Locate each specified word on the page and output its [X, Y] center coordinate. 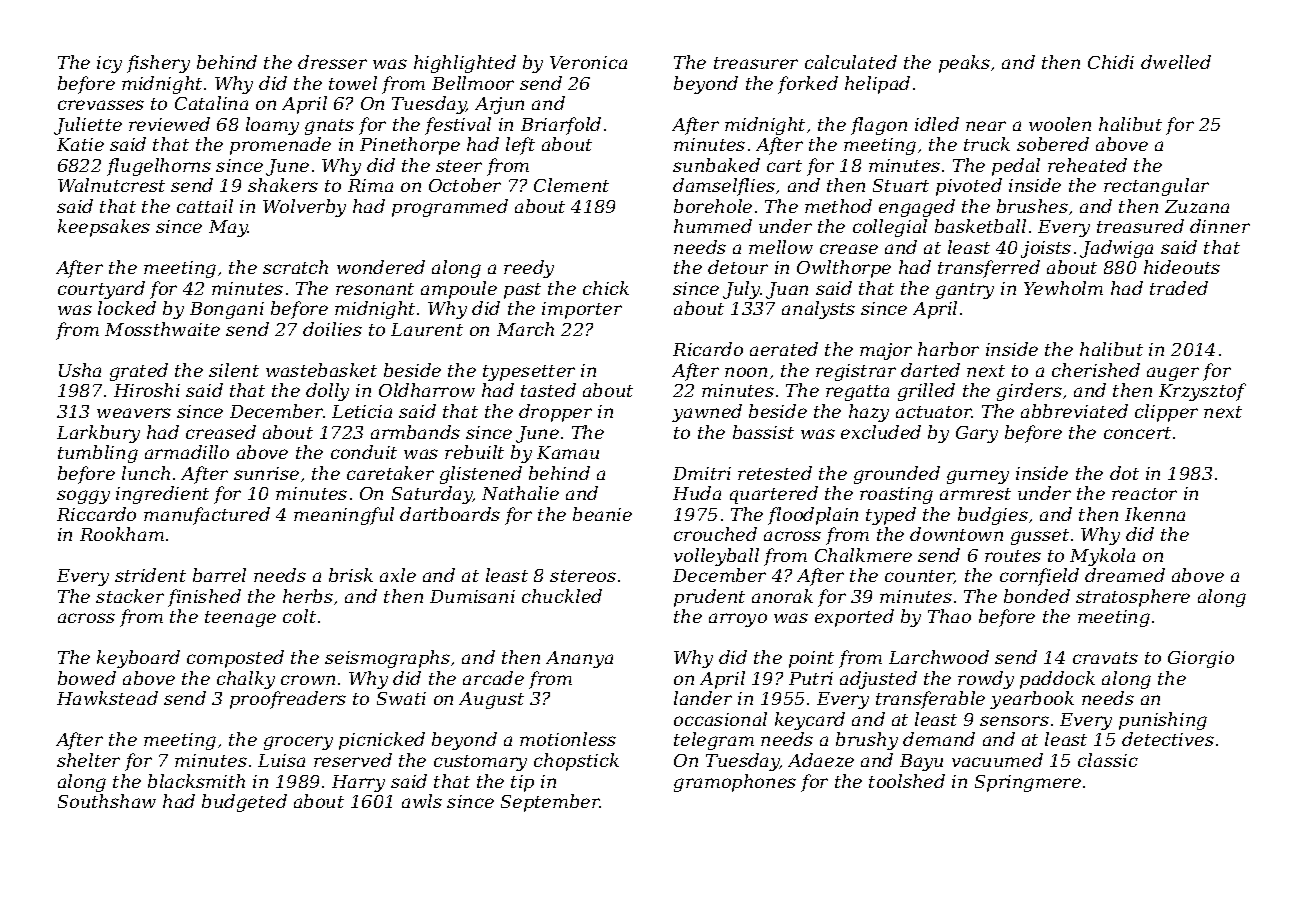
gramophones [735, 783]
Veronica [588, 62]
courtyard [101, 290]
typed [891, 516]
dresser [332, 62]
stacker [130, 596]
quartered [774, 495]
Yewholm [1063, 288]
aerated [784, 349]
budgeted [244, 803]
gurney [978, 477]
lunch [146, 473]
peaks [964, 64]
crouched [715, 534]
